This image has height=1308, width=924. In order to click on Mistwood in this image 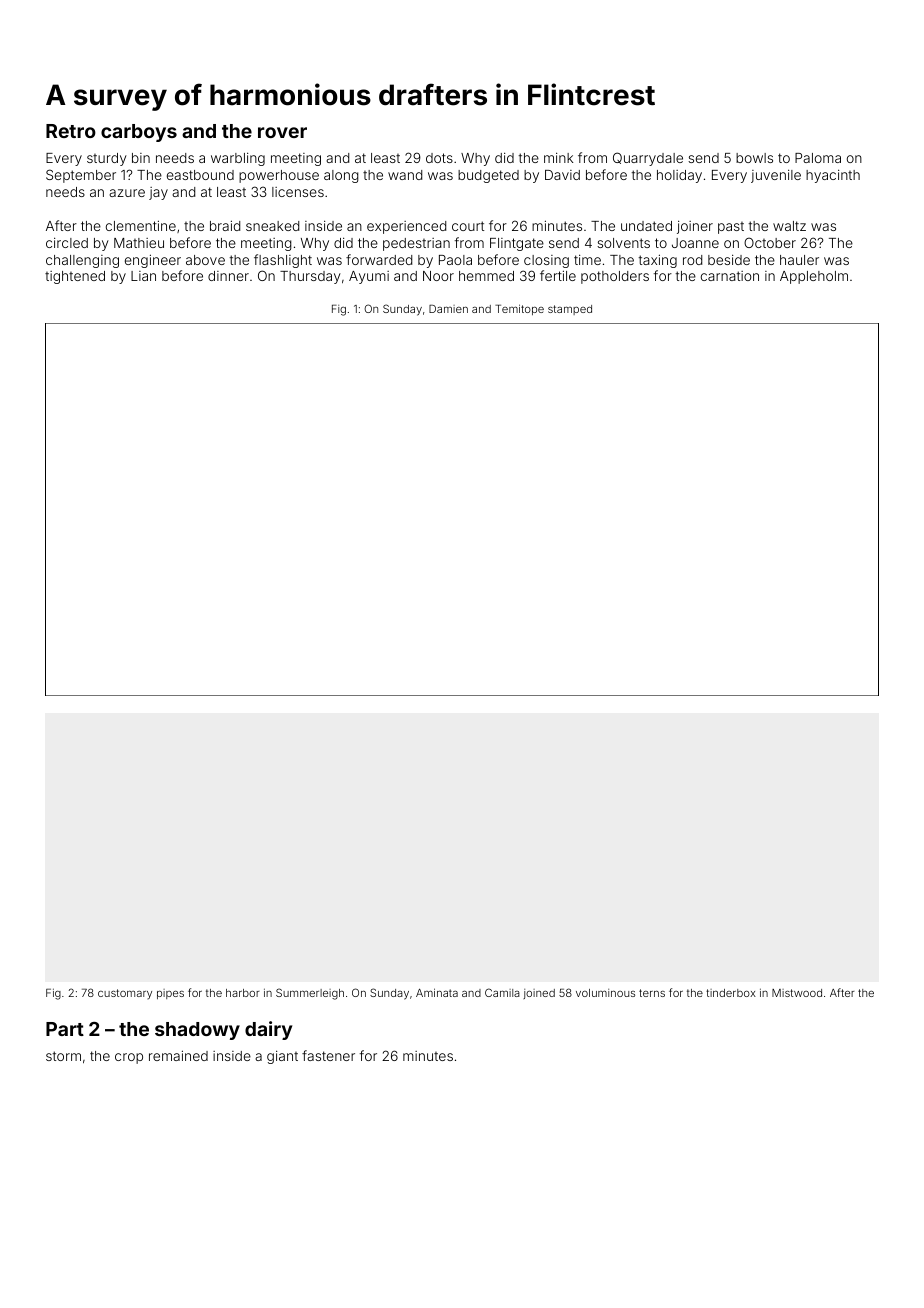, I will do `click(797, 993)`.
